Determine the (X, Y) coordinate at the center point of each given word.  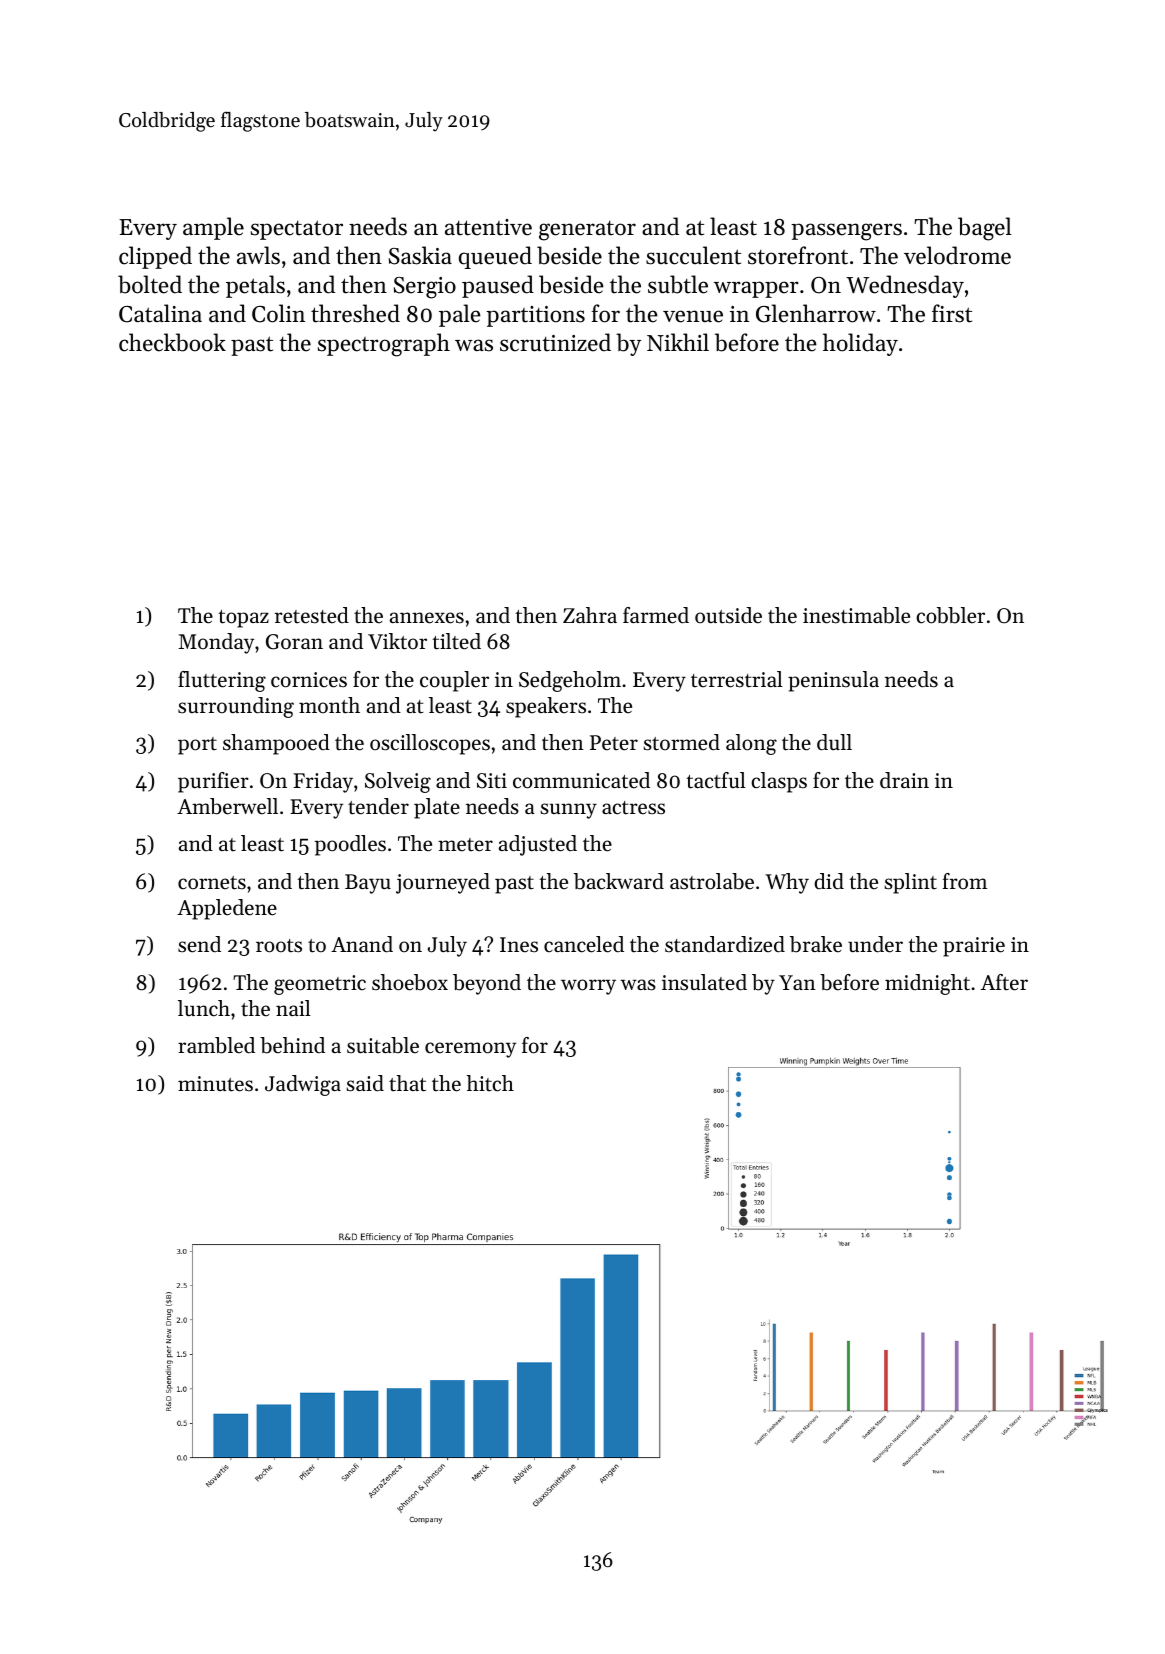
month (329, 705)
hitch (490, 1083)
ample (213, 228)
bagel (985, 229)
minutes (215, 1084)
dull (834, 742)
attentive (488, 227)
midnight (927, 984)
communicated (581, 780)
